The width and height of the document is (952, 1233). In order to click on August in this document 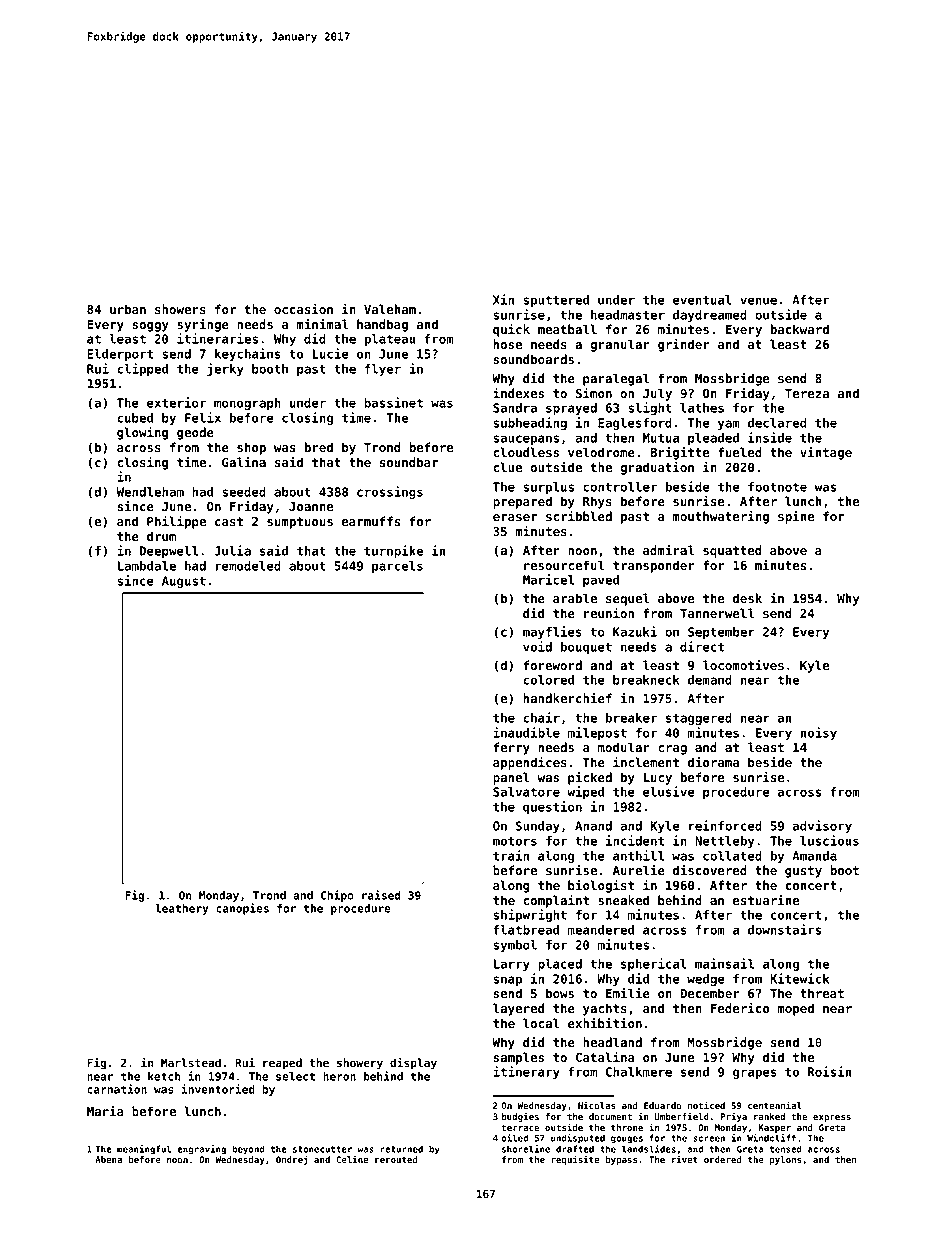, I will do `click(184, 582)`.
